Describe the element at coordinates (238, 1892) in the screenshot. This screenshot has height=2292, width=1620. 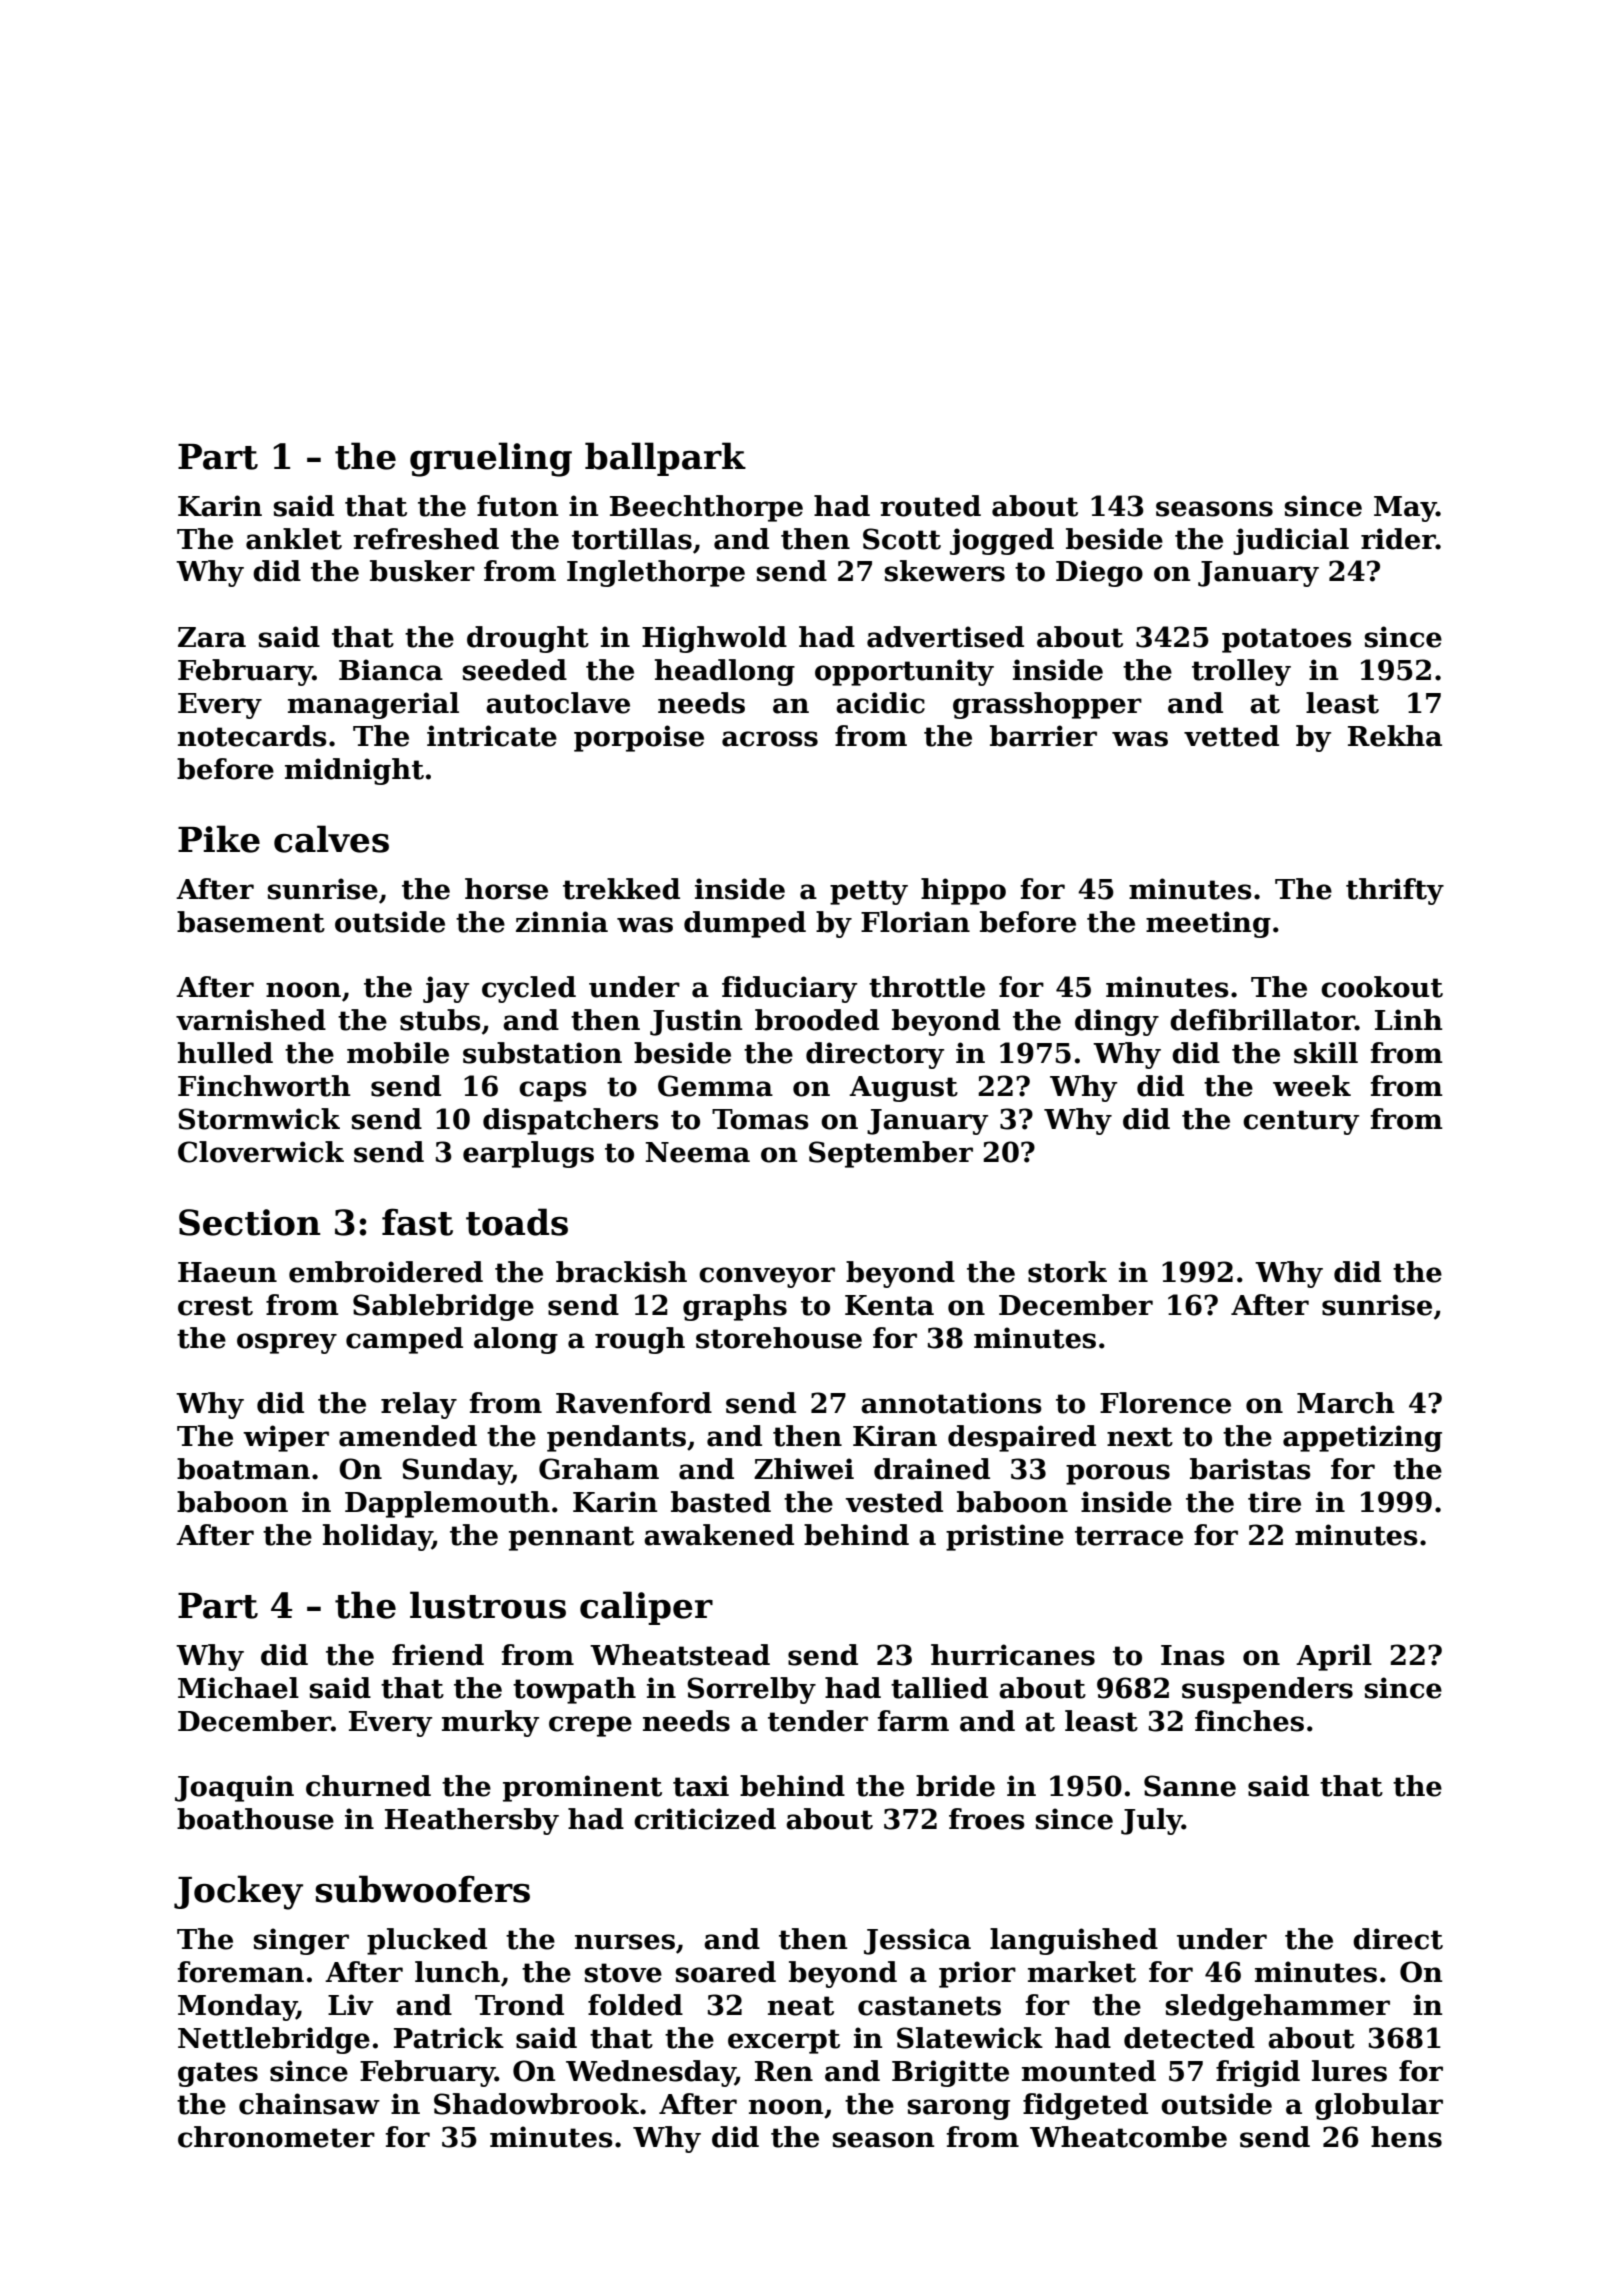
I see `Jockey` at that location.
